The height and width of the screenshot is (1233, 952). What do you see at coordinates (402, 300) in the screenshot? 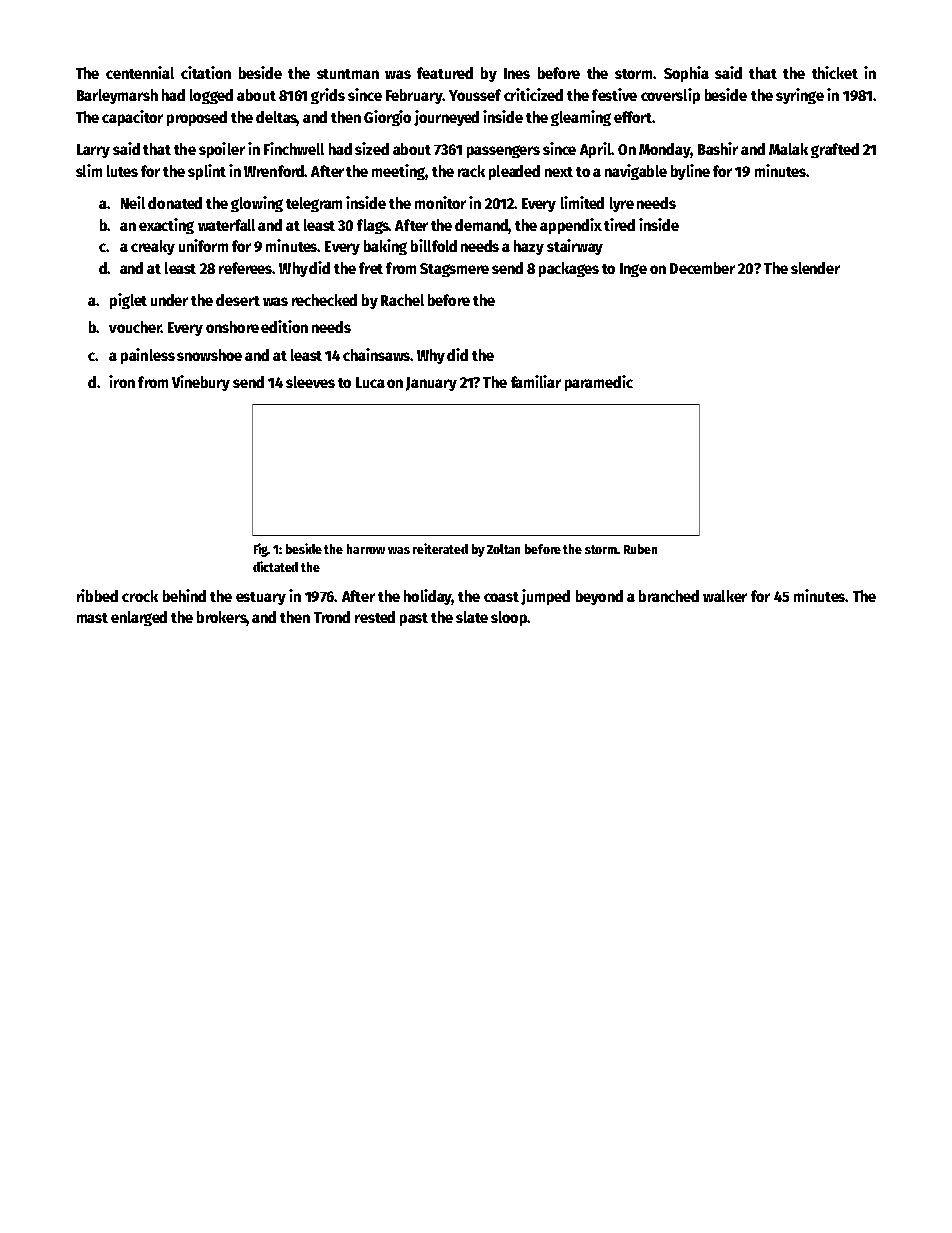
I see `Rachel` at bounding box center [402, 300].
